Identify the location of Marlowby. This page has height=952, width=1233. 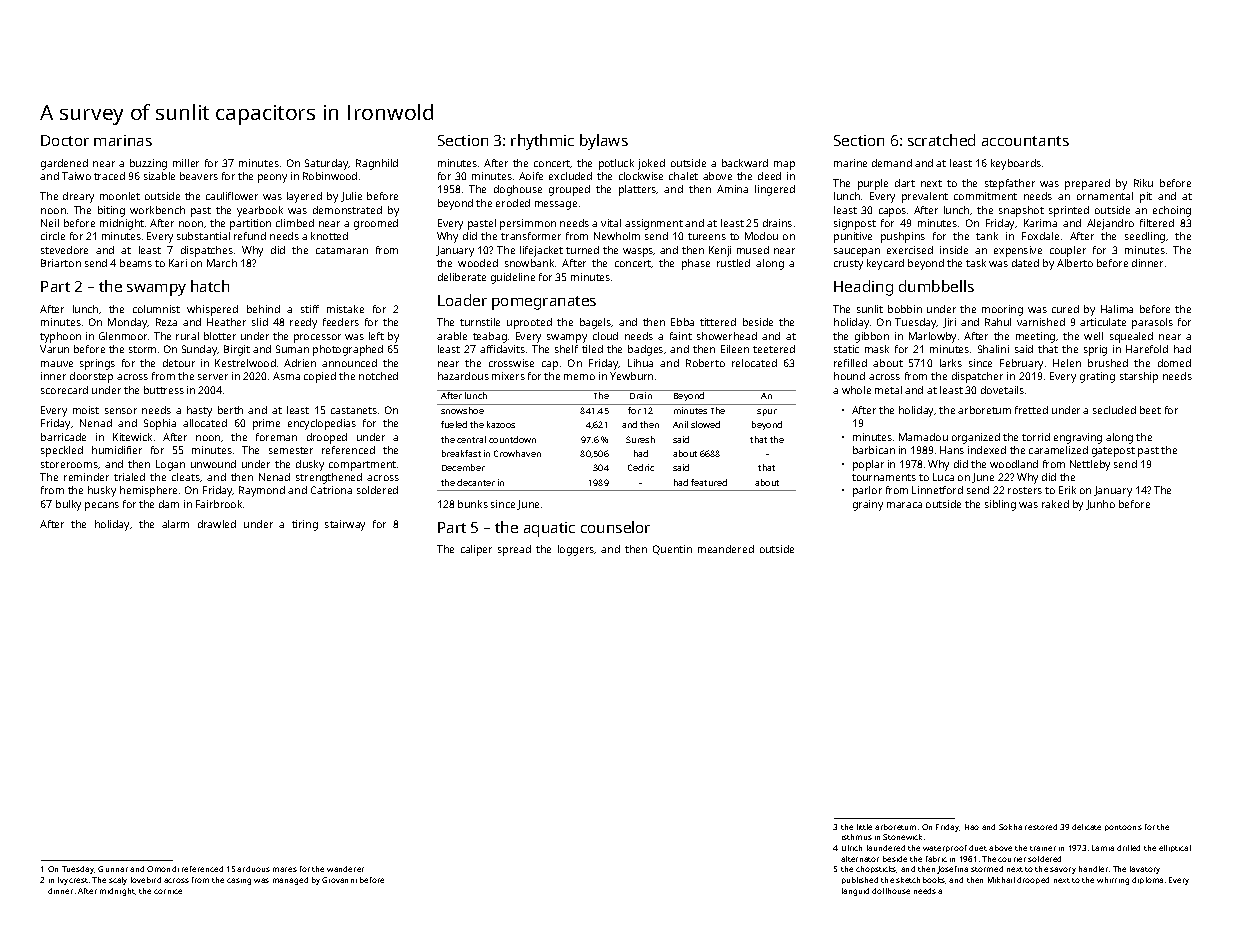
(932, 337).
